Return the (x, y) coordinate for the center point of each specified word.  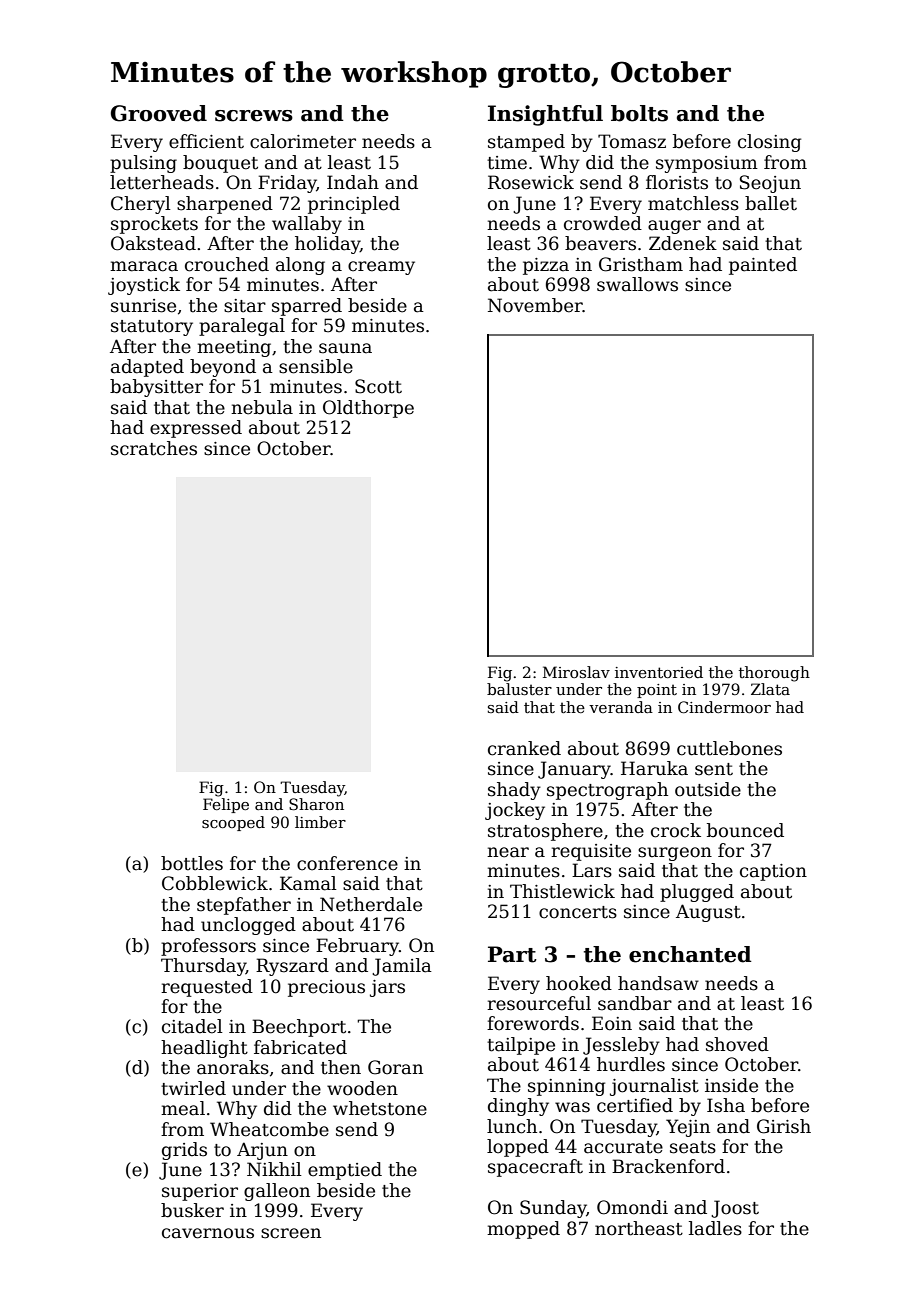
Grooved (159, 113)
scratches (154, 448)
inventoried (659, 672)
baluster (519, 689)
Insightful (545, 115)
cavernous (208, 1233)
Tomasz (632, 141)
